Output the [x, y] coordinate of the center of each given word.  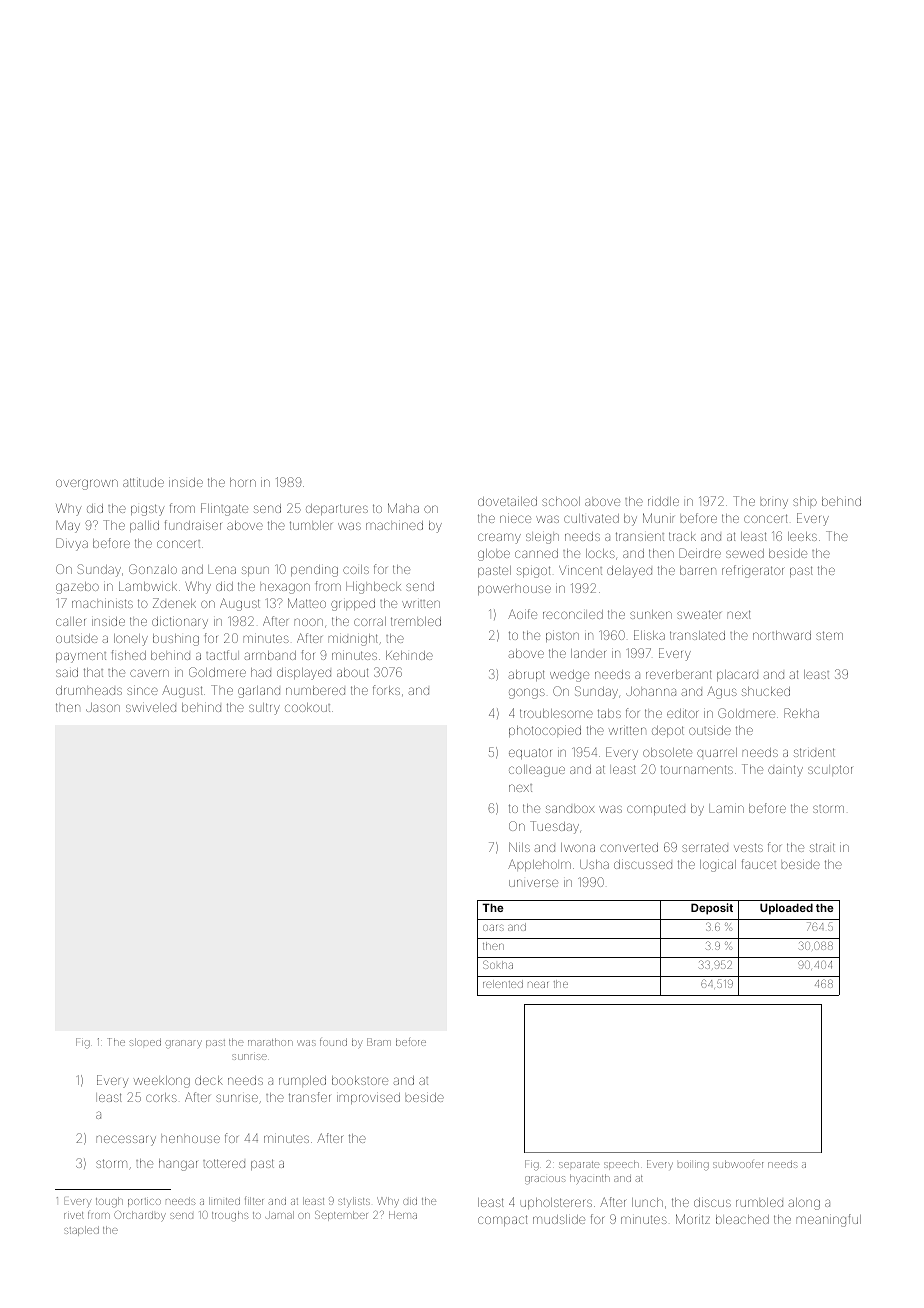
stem [829, 635]
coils [356, 569]
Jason [103, 707]
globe [494, 555]
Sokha [498, 964]
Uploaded [786, 909]
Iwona [578, 847]
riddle [663, 501]
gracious [545, 1180]
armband [270, 655]
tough [109, 1202]
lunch [647, 1202]
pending [314, 571]
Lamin [726, 808]
